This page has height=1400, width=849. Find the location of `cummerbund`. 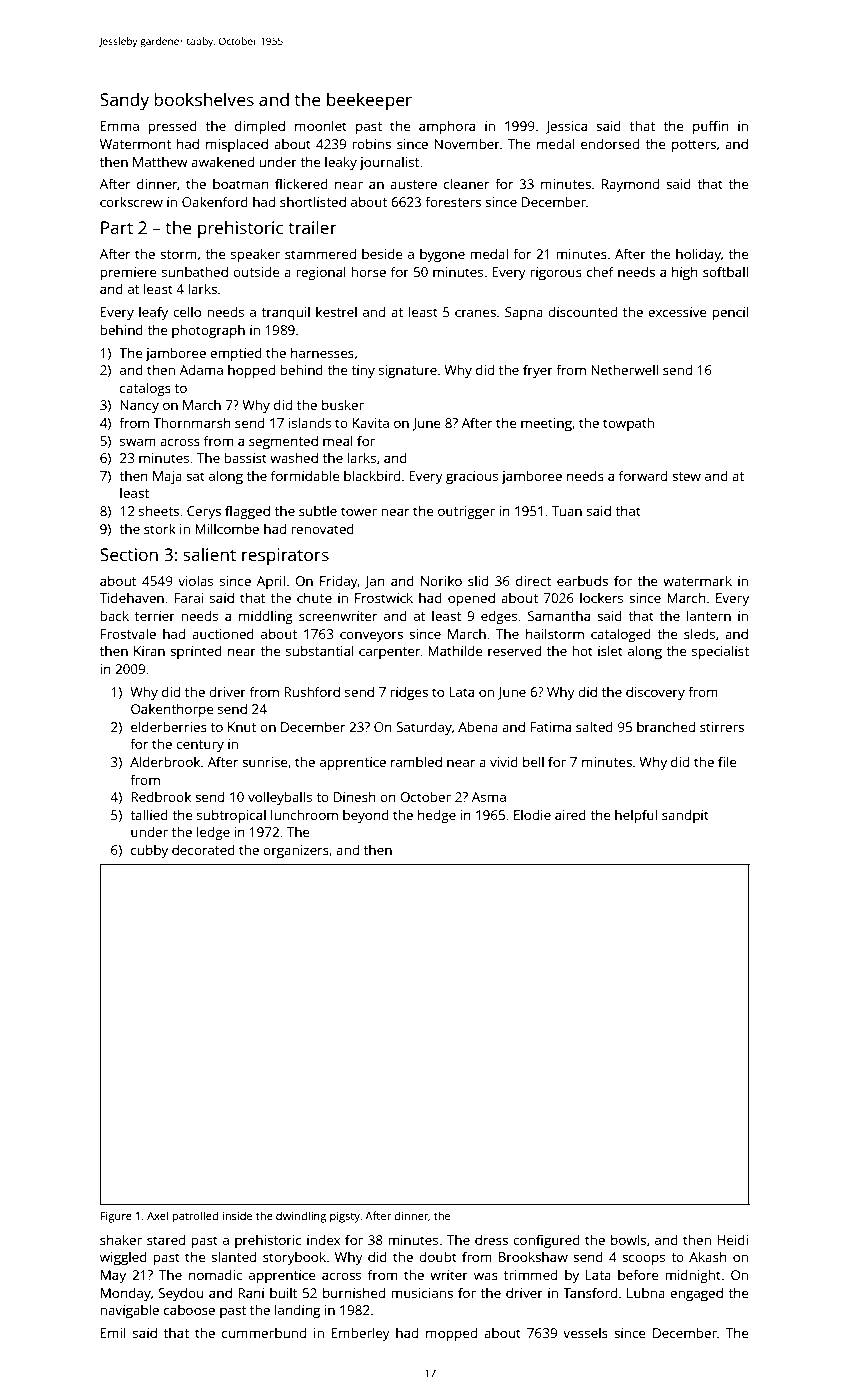

cummerbund is located at coordinates (264, 1332).
